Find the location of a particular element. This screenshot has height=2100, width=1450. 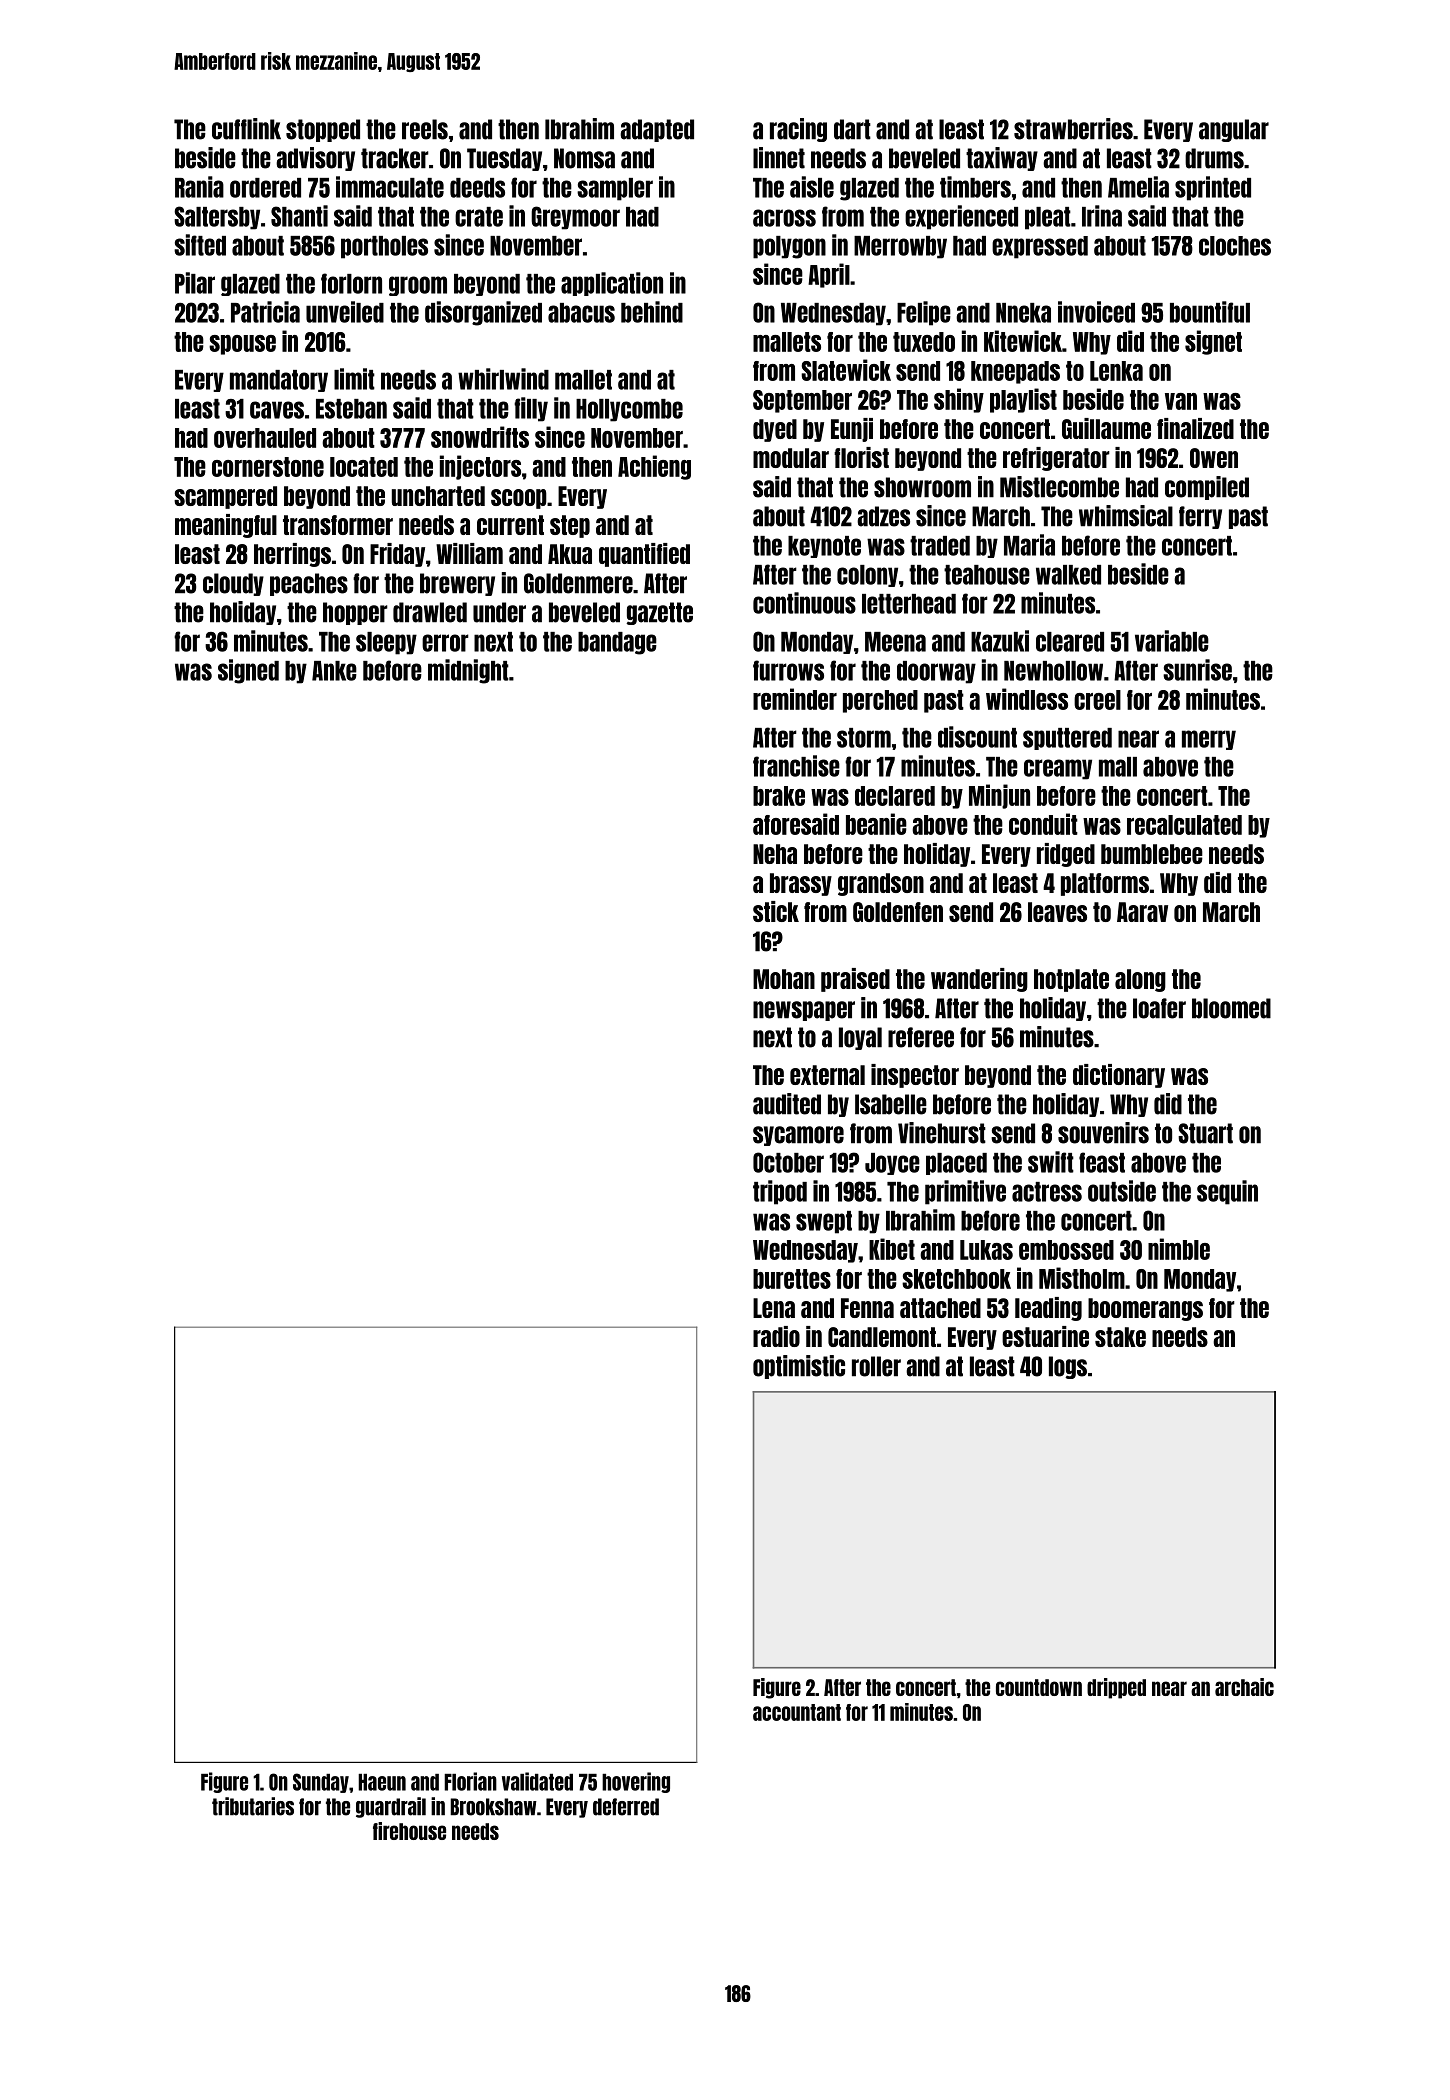

hovering is located at coordinates (636, 1782).
